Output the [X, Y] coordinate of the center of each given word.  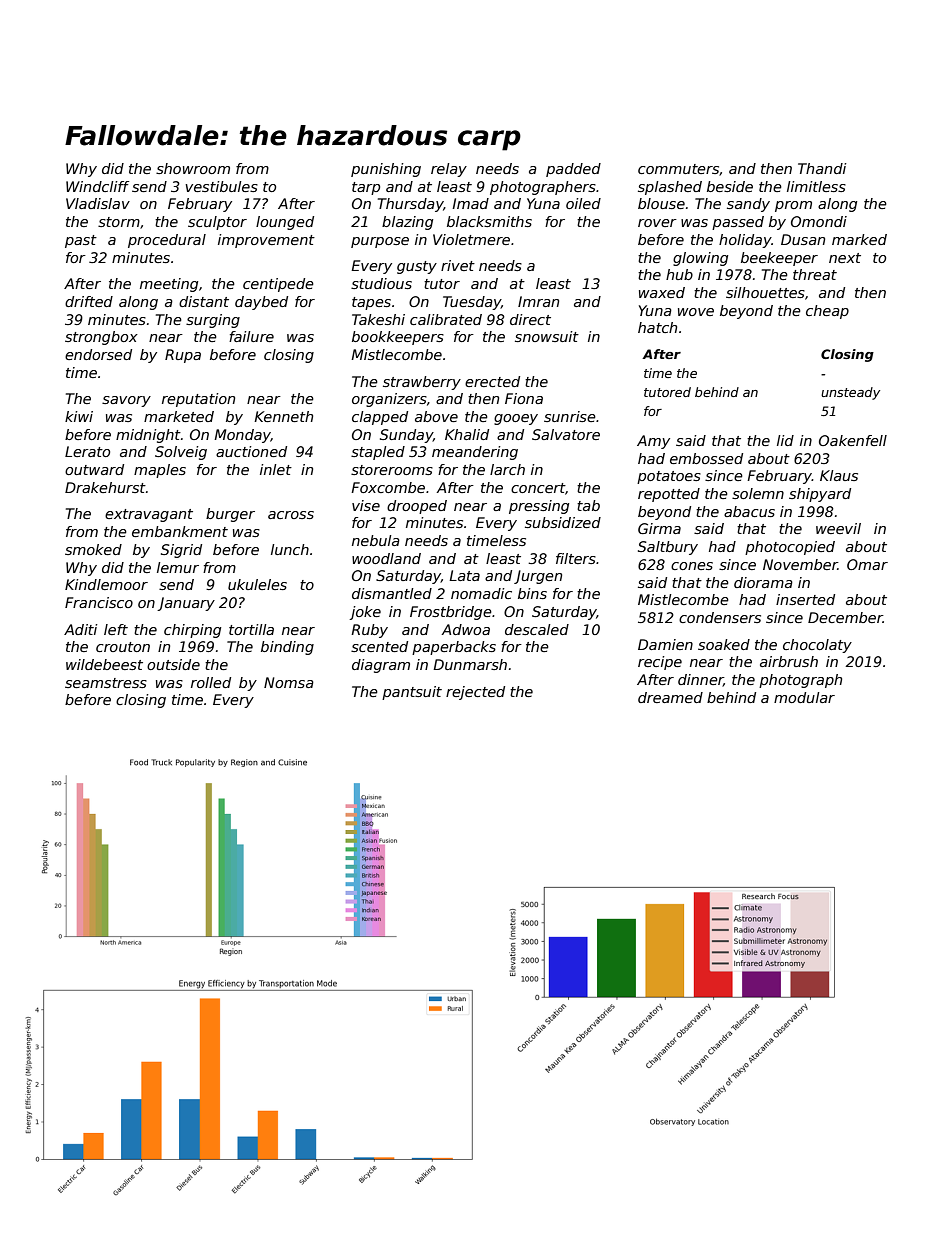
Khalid [467, 434]
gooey [516, 419]
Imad [470, 203]
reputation [198, 400]
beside [730, 186]
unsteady [850, 393]
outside [173, 664]
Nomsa [289, 682]
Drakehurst [105, 487]
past [81, 241]
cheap [827, 312]
